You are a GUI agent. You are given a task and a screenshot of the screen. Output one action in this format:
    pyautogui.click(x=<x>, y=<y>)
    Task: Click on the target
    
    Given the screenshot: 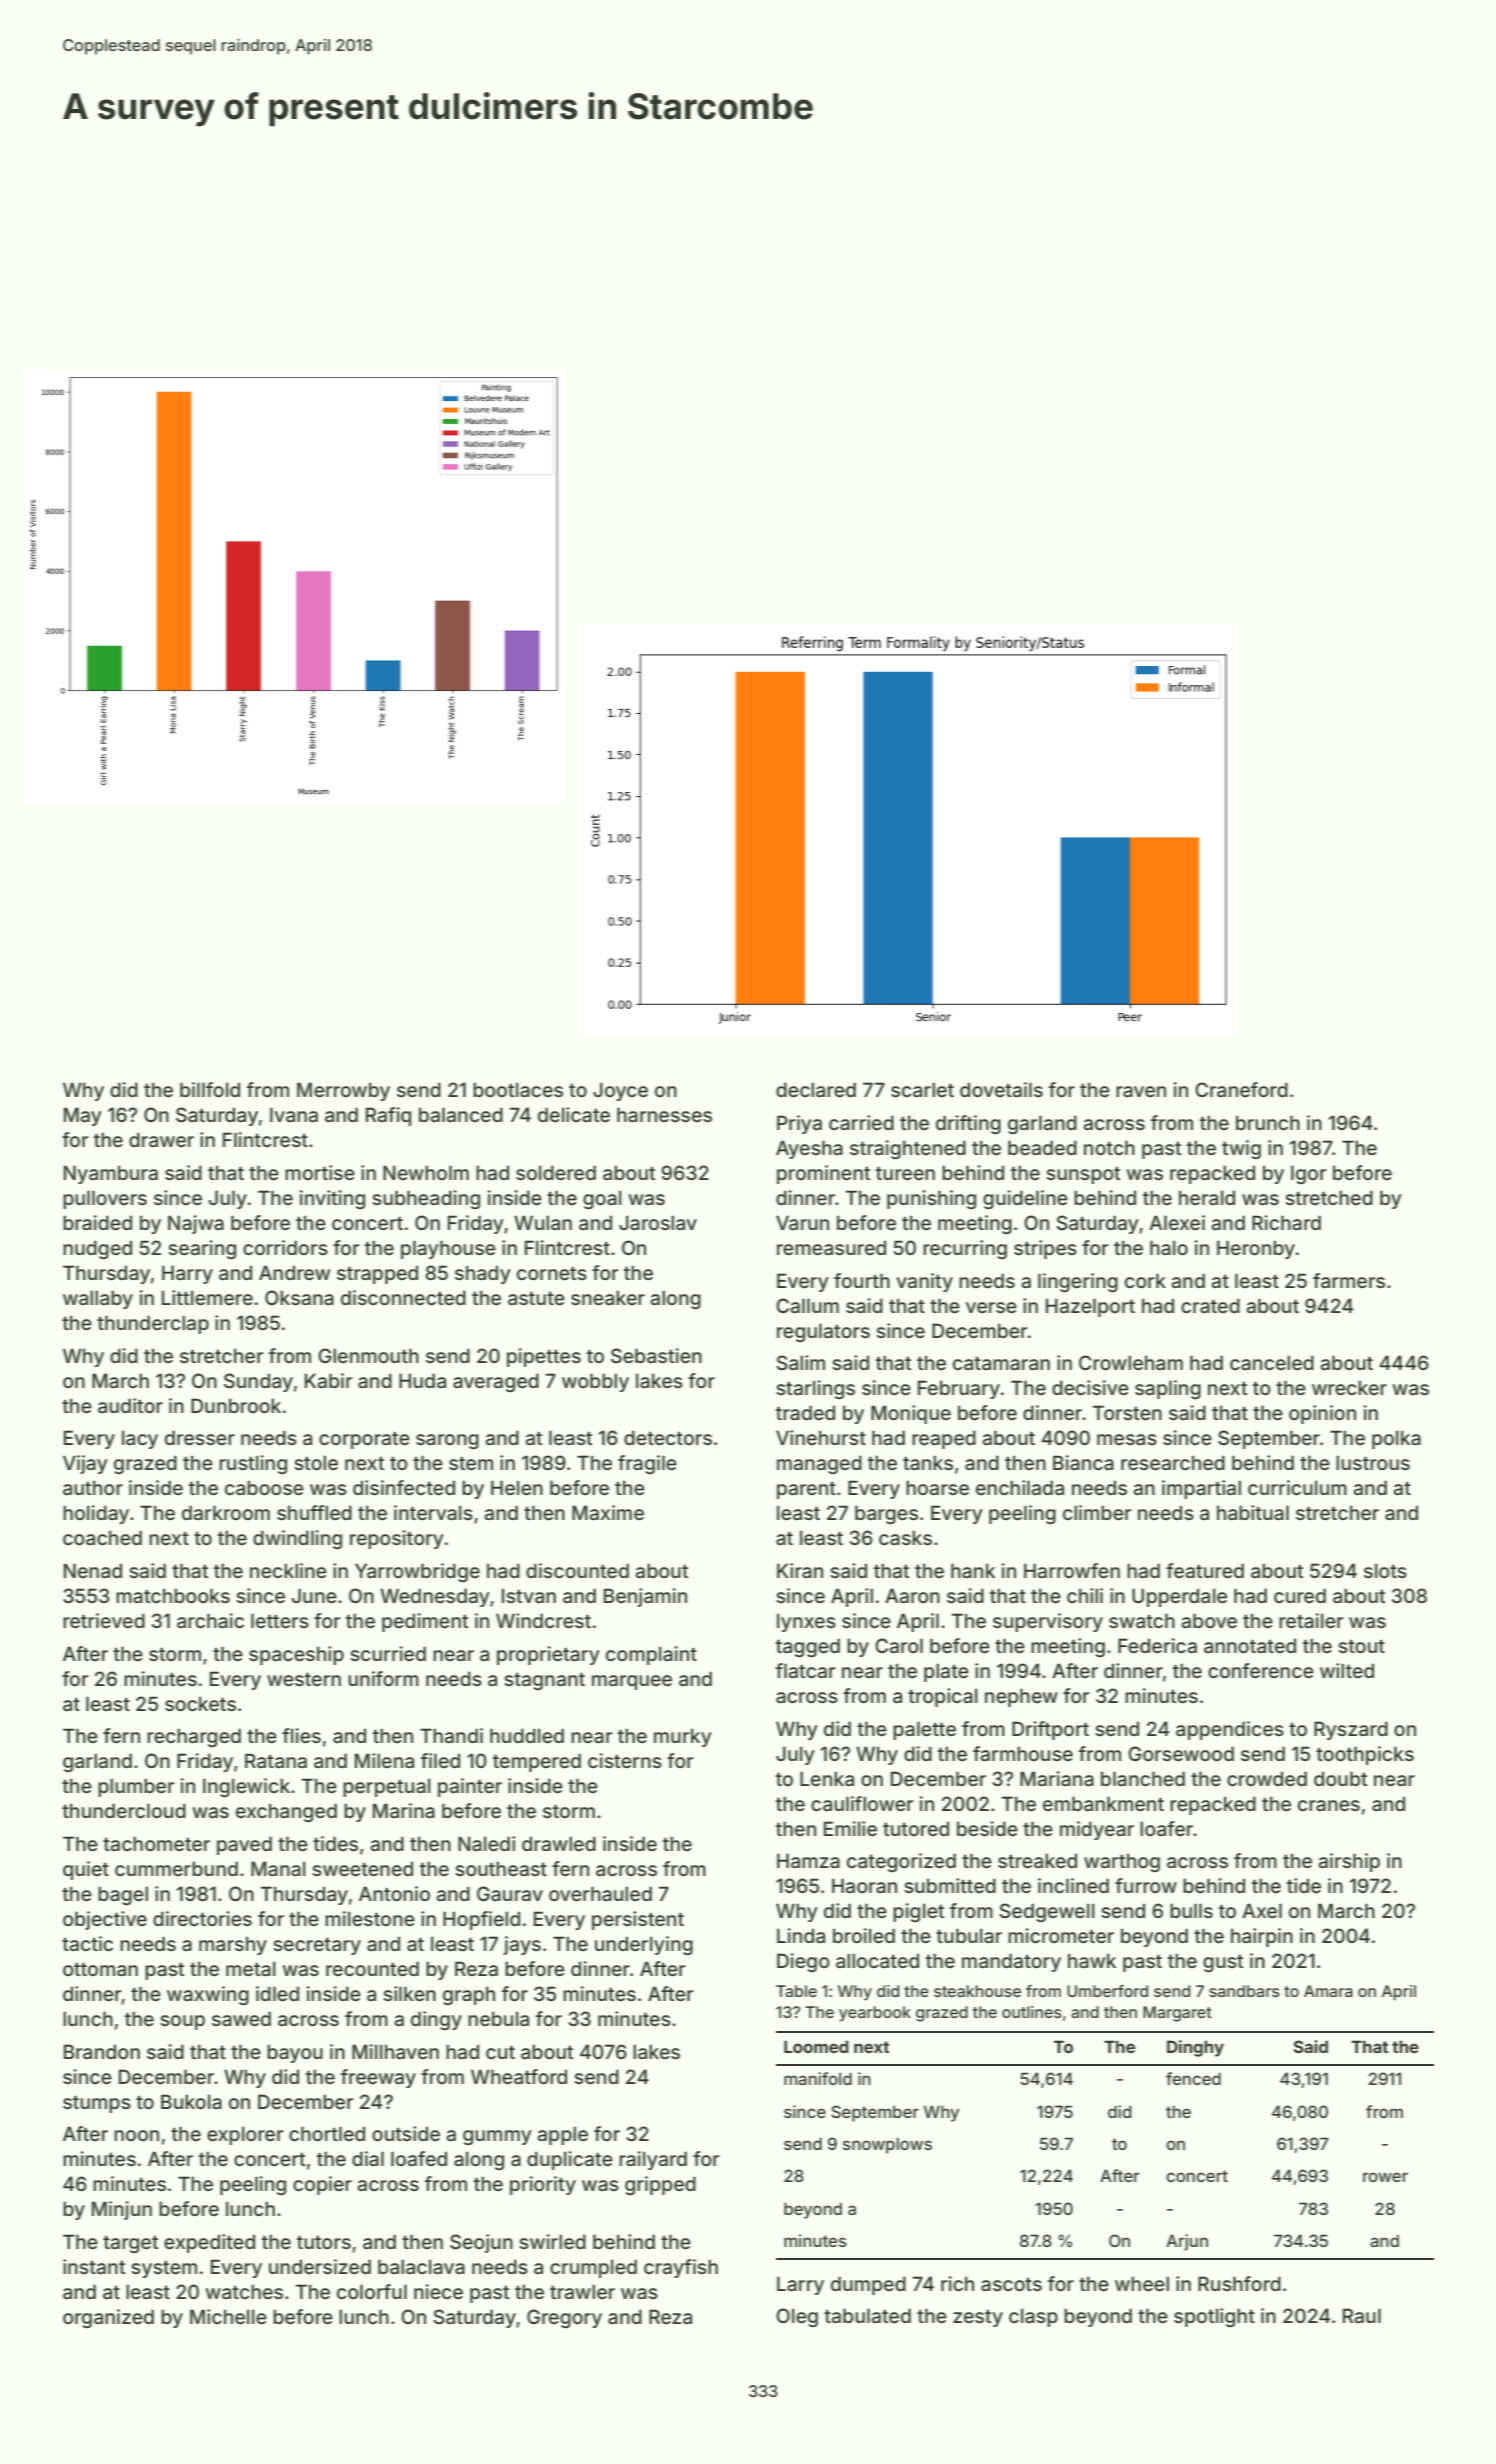 What is the action you would take?
    pyautogui.click(x=131, y=2244)
